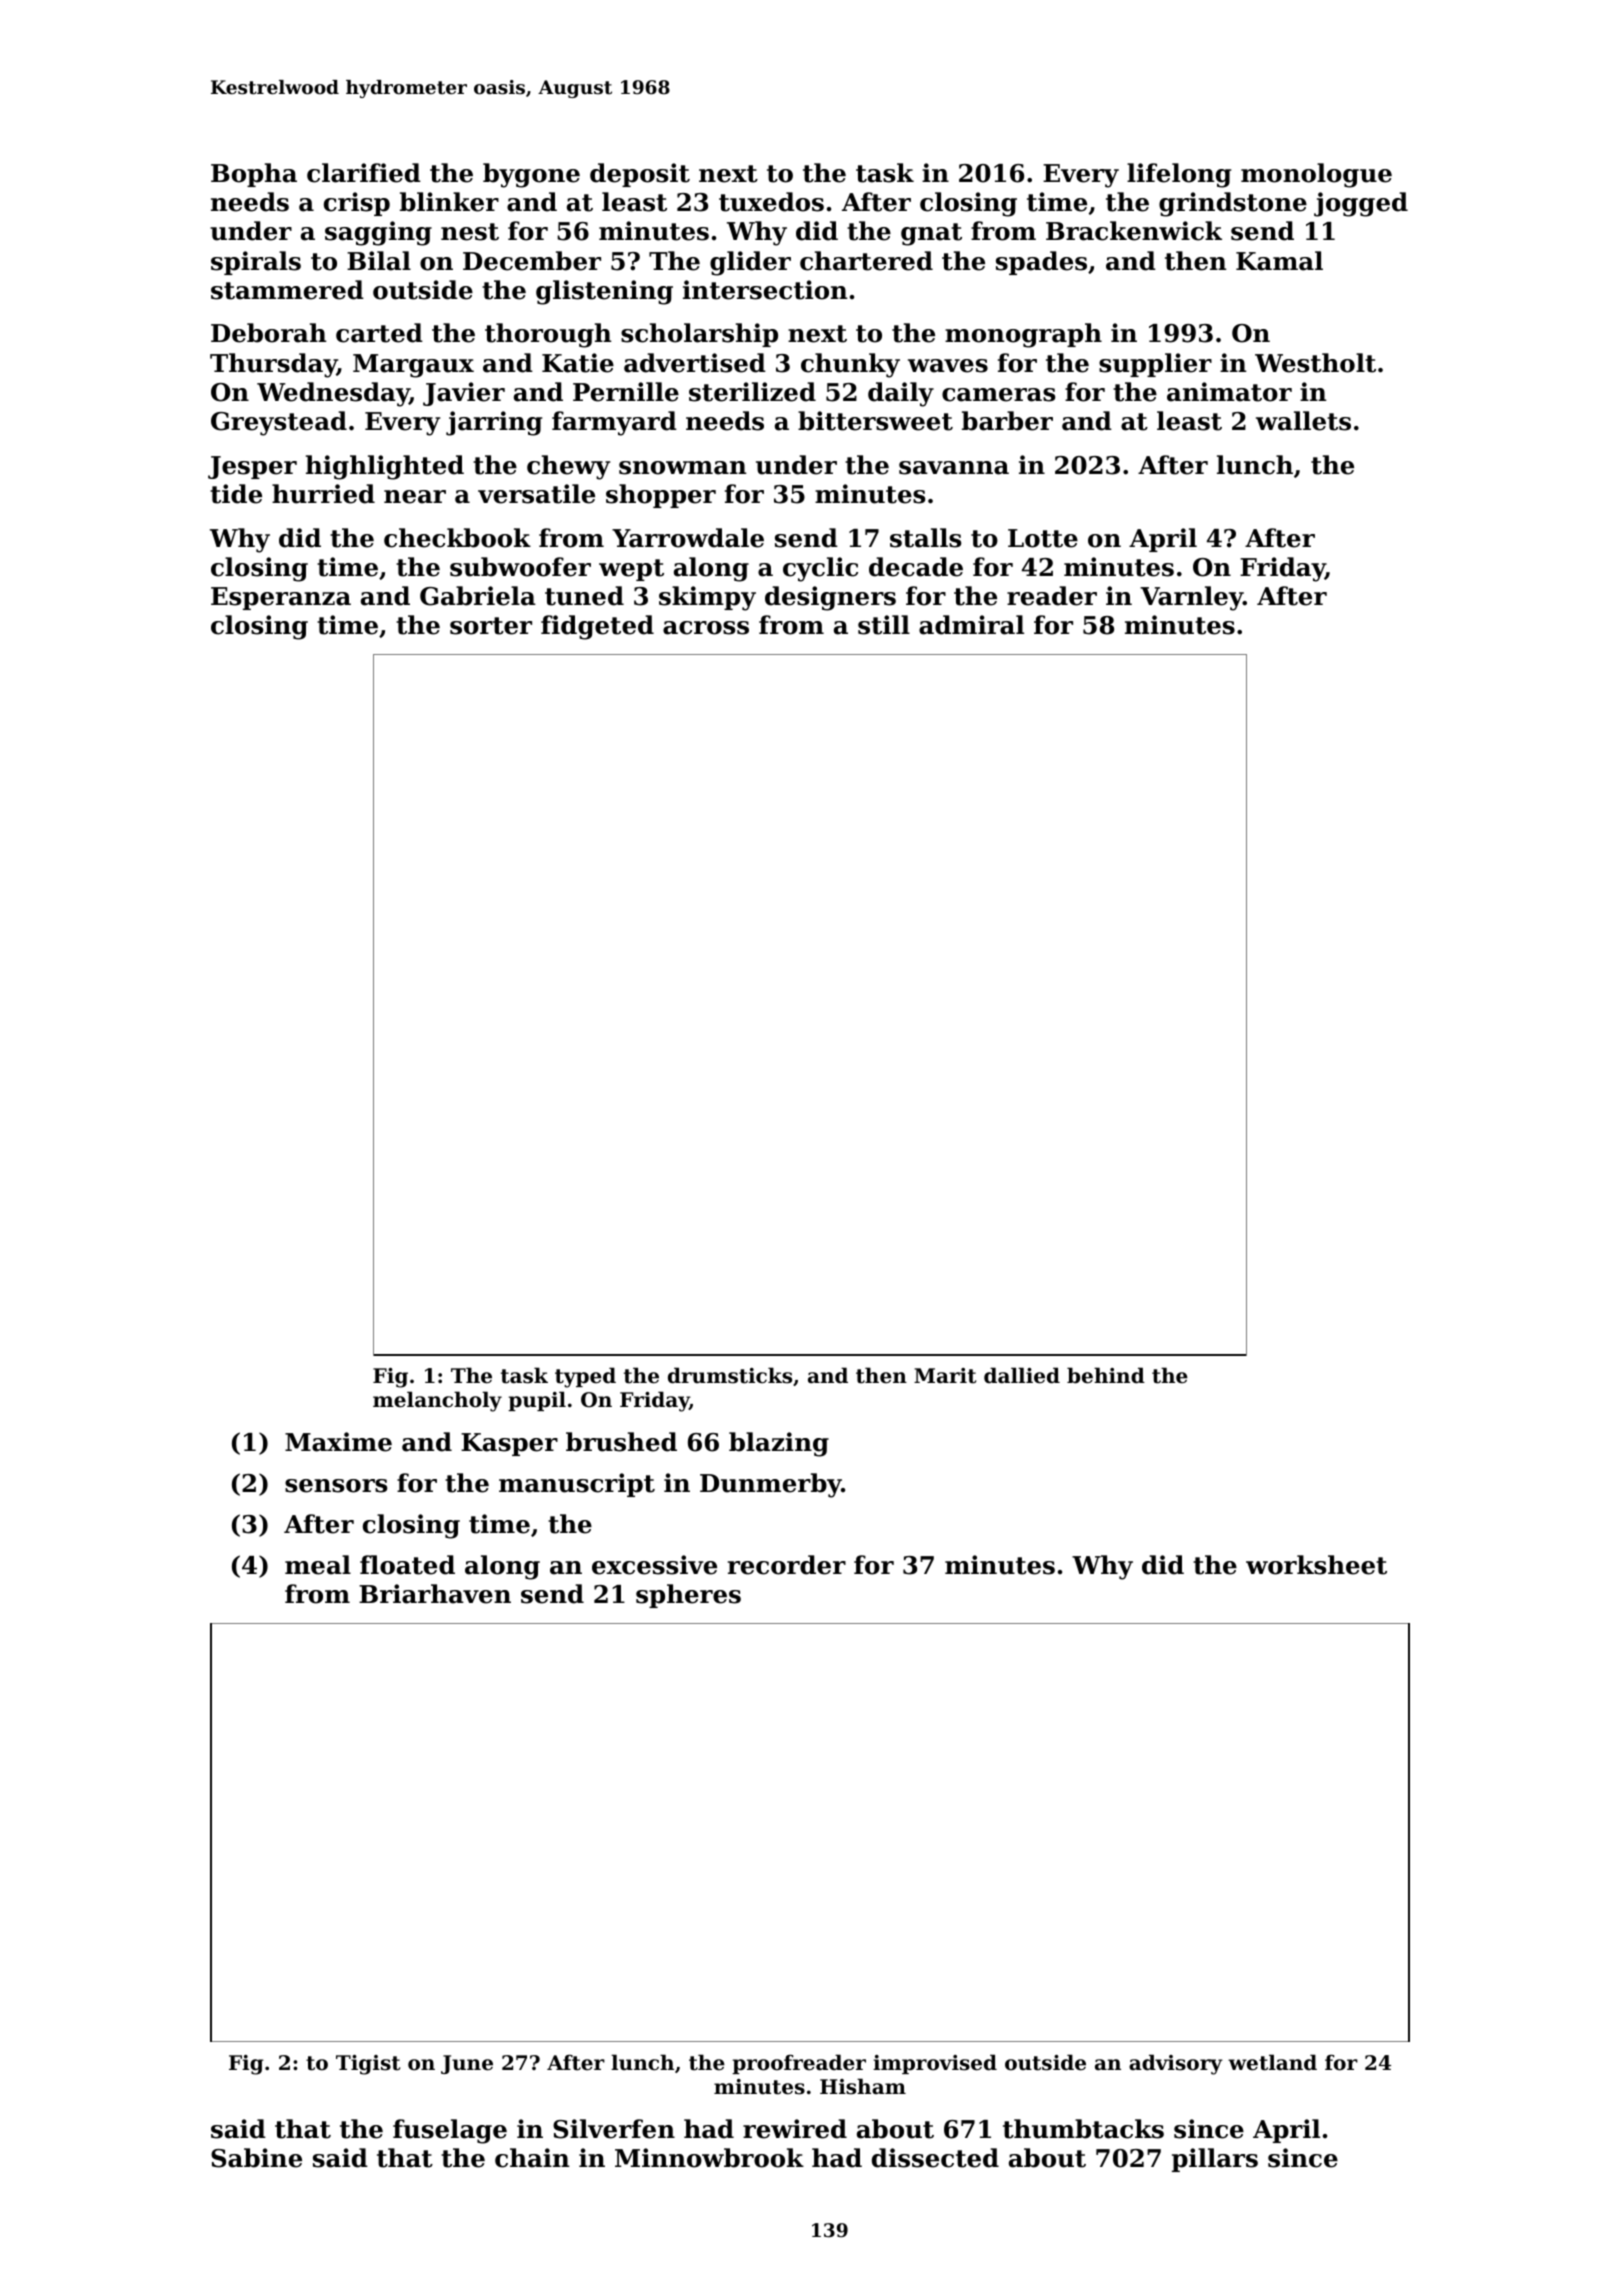 This document has height=2292, width=1620. I want to click on tuxedos, so click(771, 202).
